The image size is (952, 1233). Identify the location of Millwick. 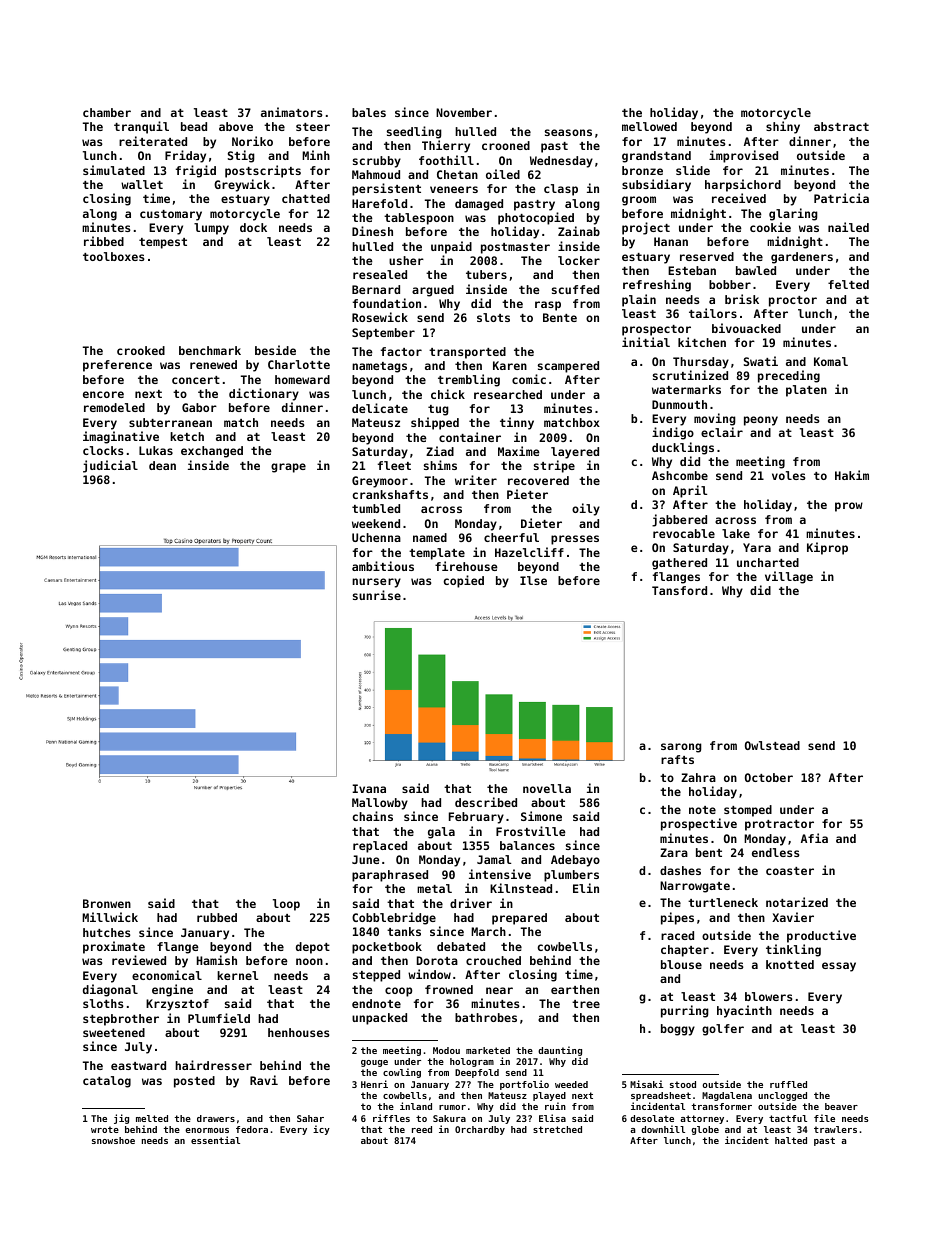
(110, 917).
